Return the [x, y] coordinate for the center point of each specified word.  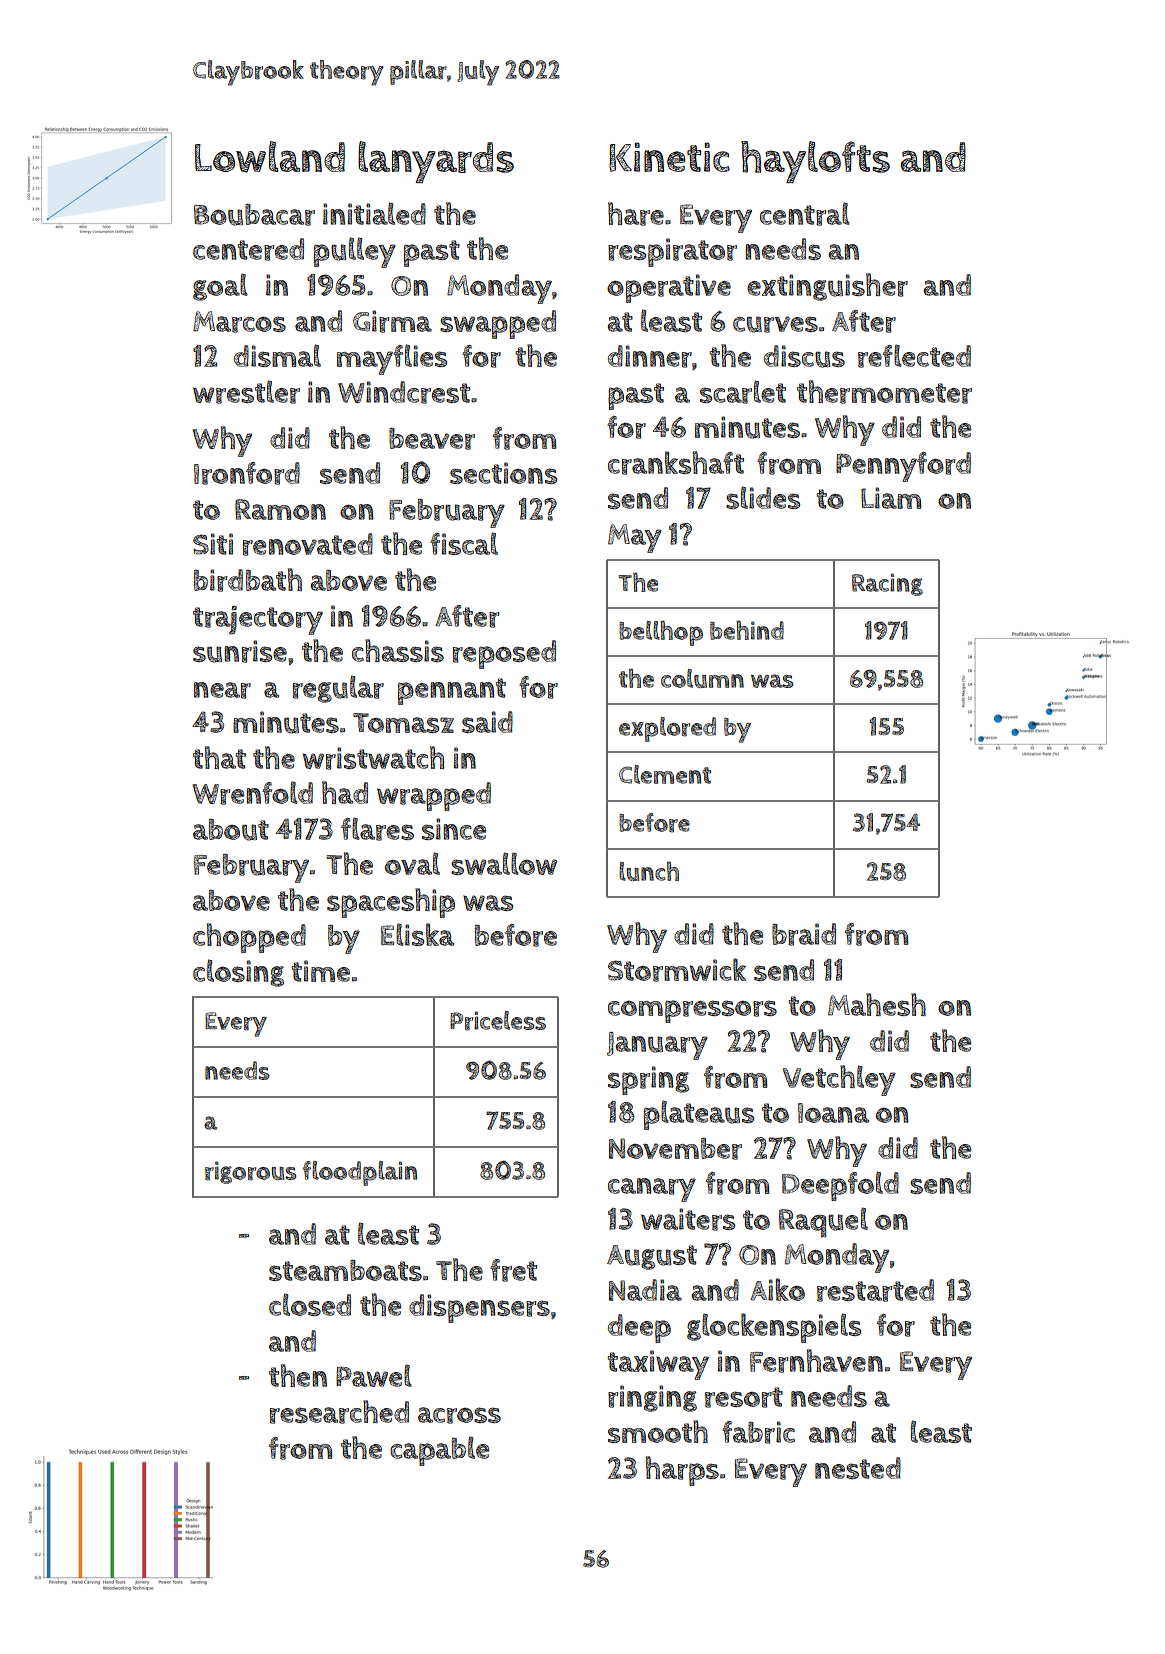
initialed [374, 213]
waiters [688, 1219]
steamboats [345, 1270]
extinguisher [827, 287]
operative [669, 288]
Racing [887, 584]
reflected [914, 356]
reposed [504, 654]
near [222, 690]
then [298, 1375]
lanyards [436, 162]
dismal [277, 355]
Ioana [833, 1113]
